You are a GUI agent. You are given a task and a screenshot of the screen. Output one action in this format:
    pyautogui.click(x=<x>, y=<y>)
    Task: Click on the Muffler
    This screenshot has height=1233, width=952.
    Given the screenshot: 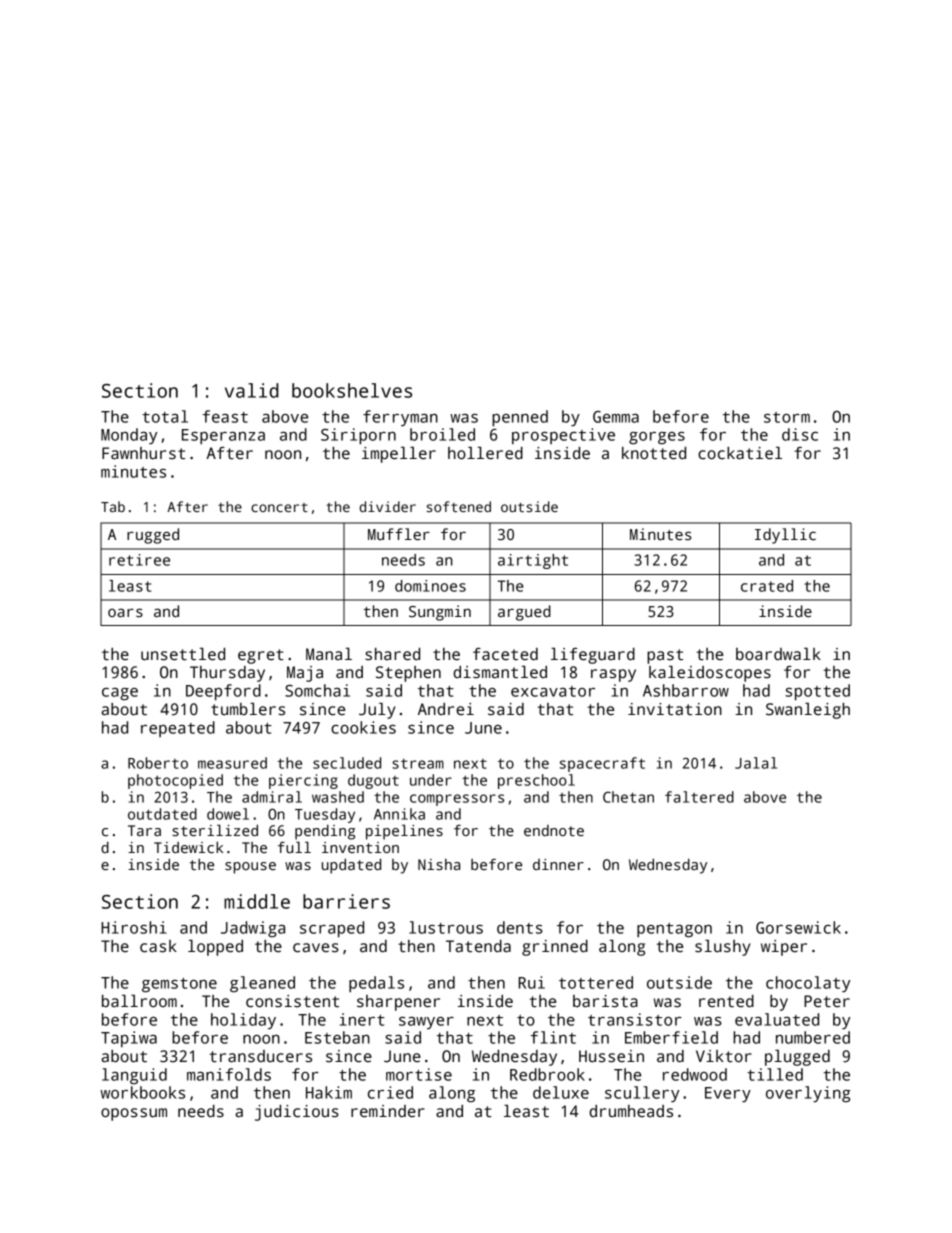 What is the action you would take?
    pyautogui.click(x=399, y=534)
